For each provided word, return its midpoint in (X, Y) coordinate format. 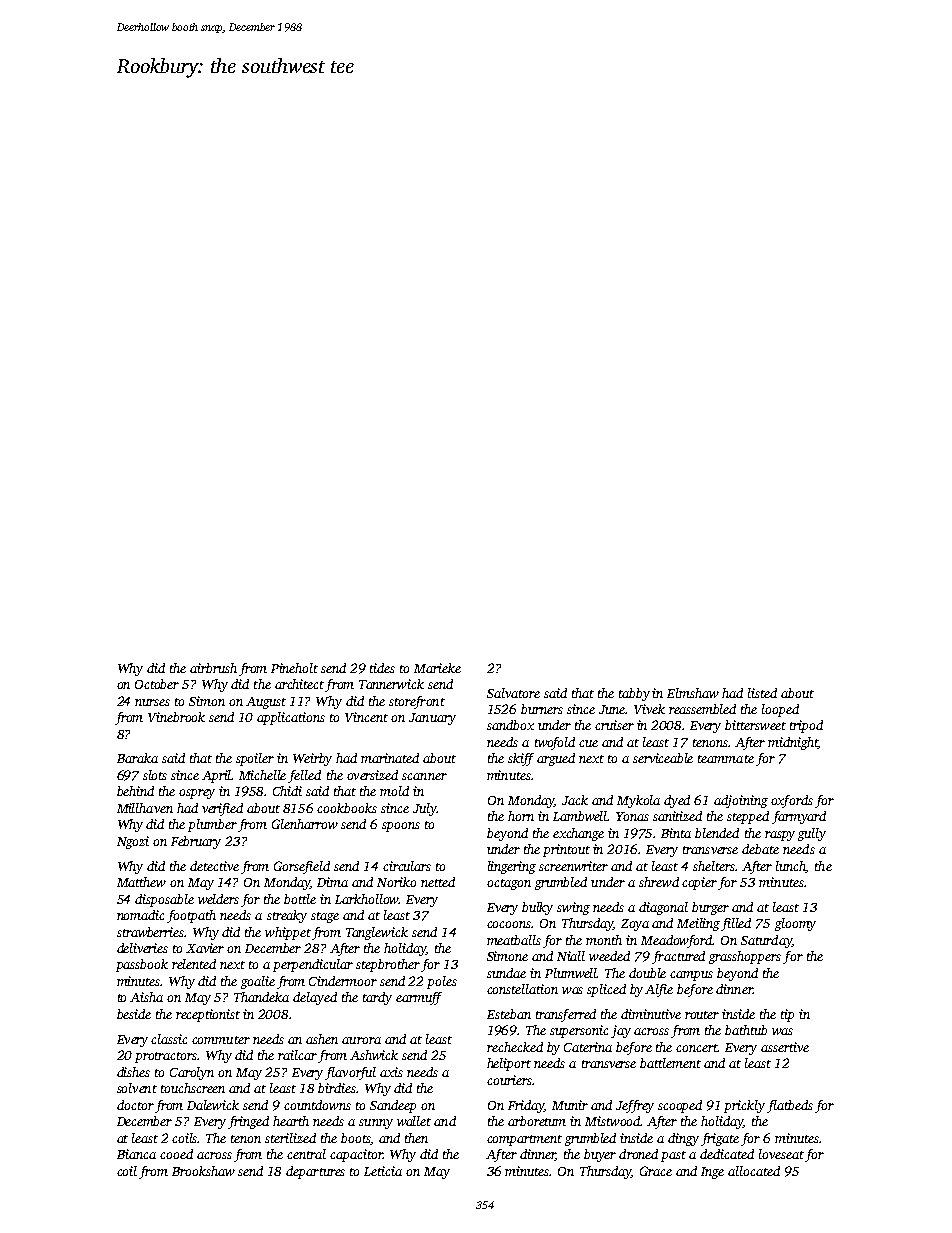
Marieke (437, 668)
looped (780, 710)
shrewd (659, 882)
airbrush (213, 668)
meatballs (514, 940)
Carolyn (192, 1073)
